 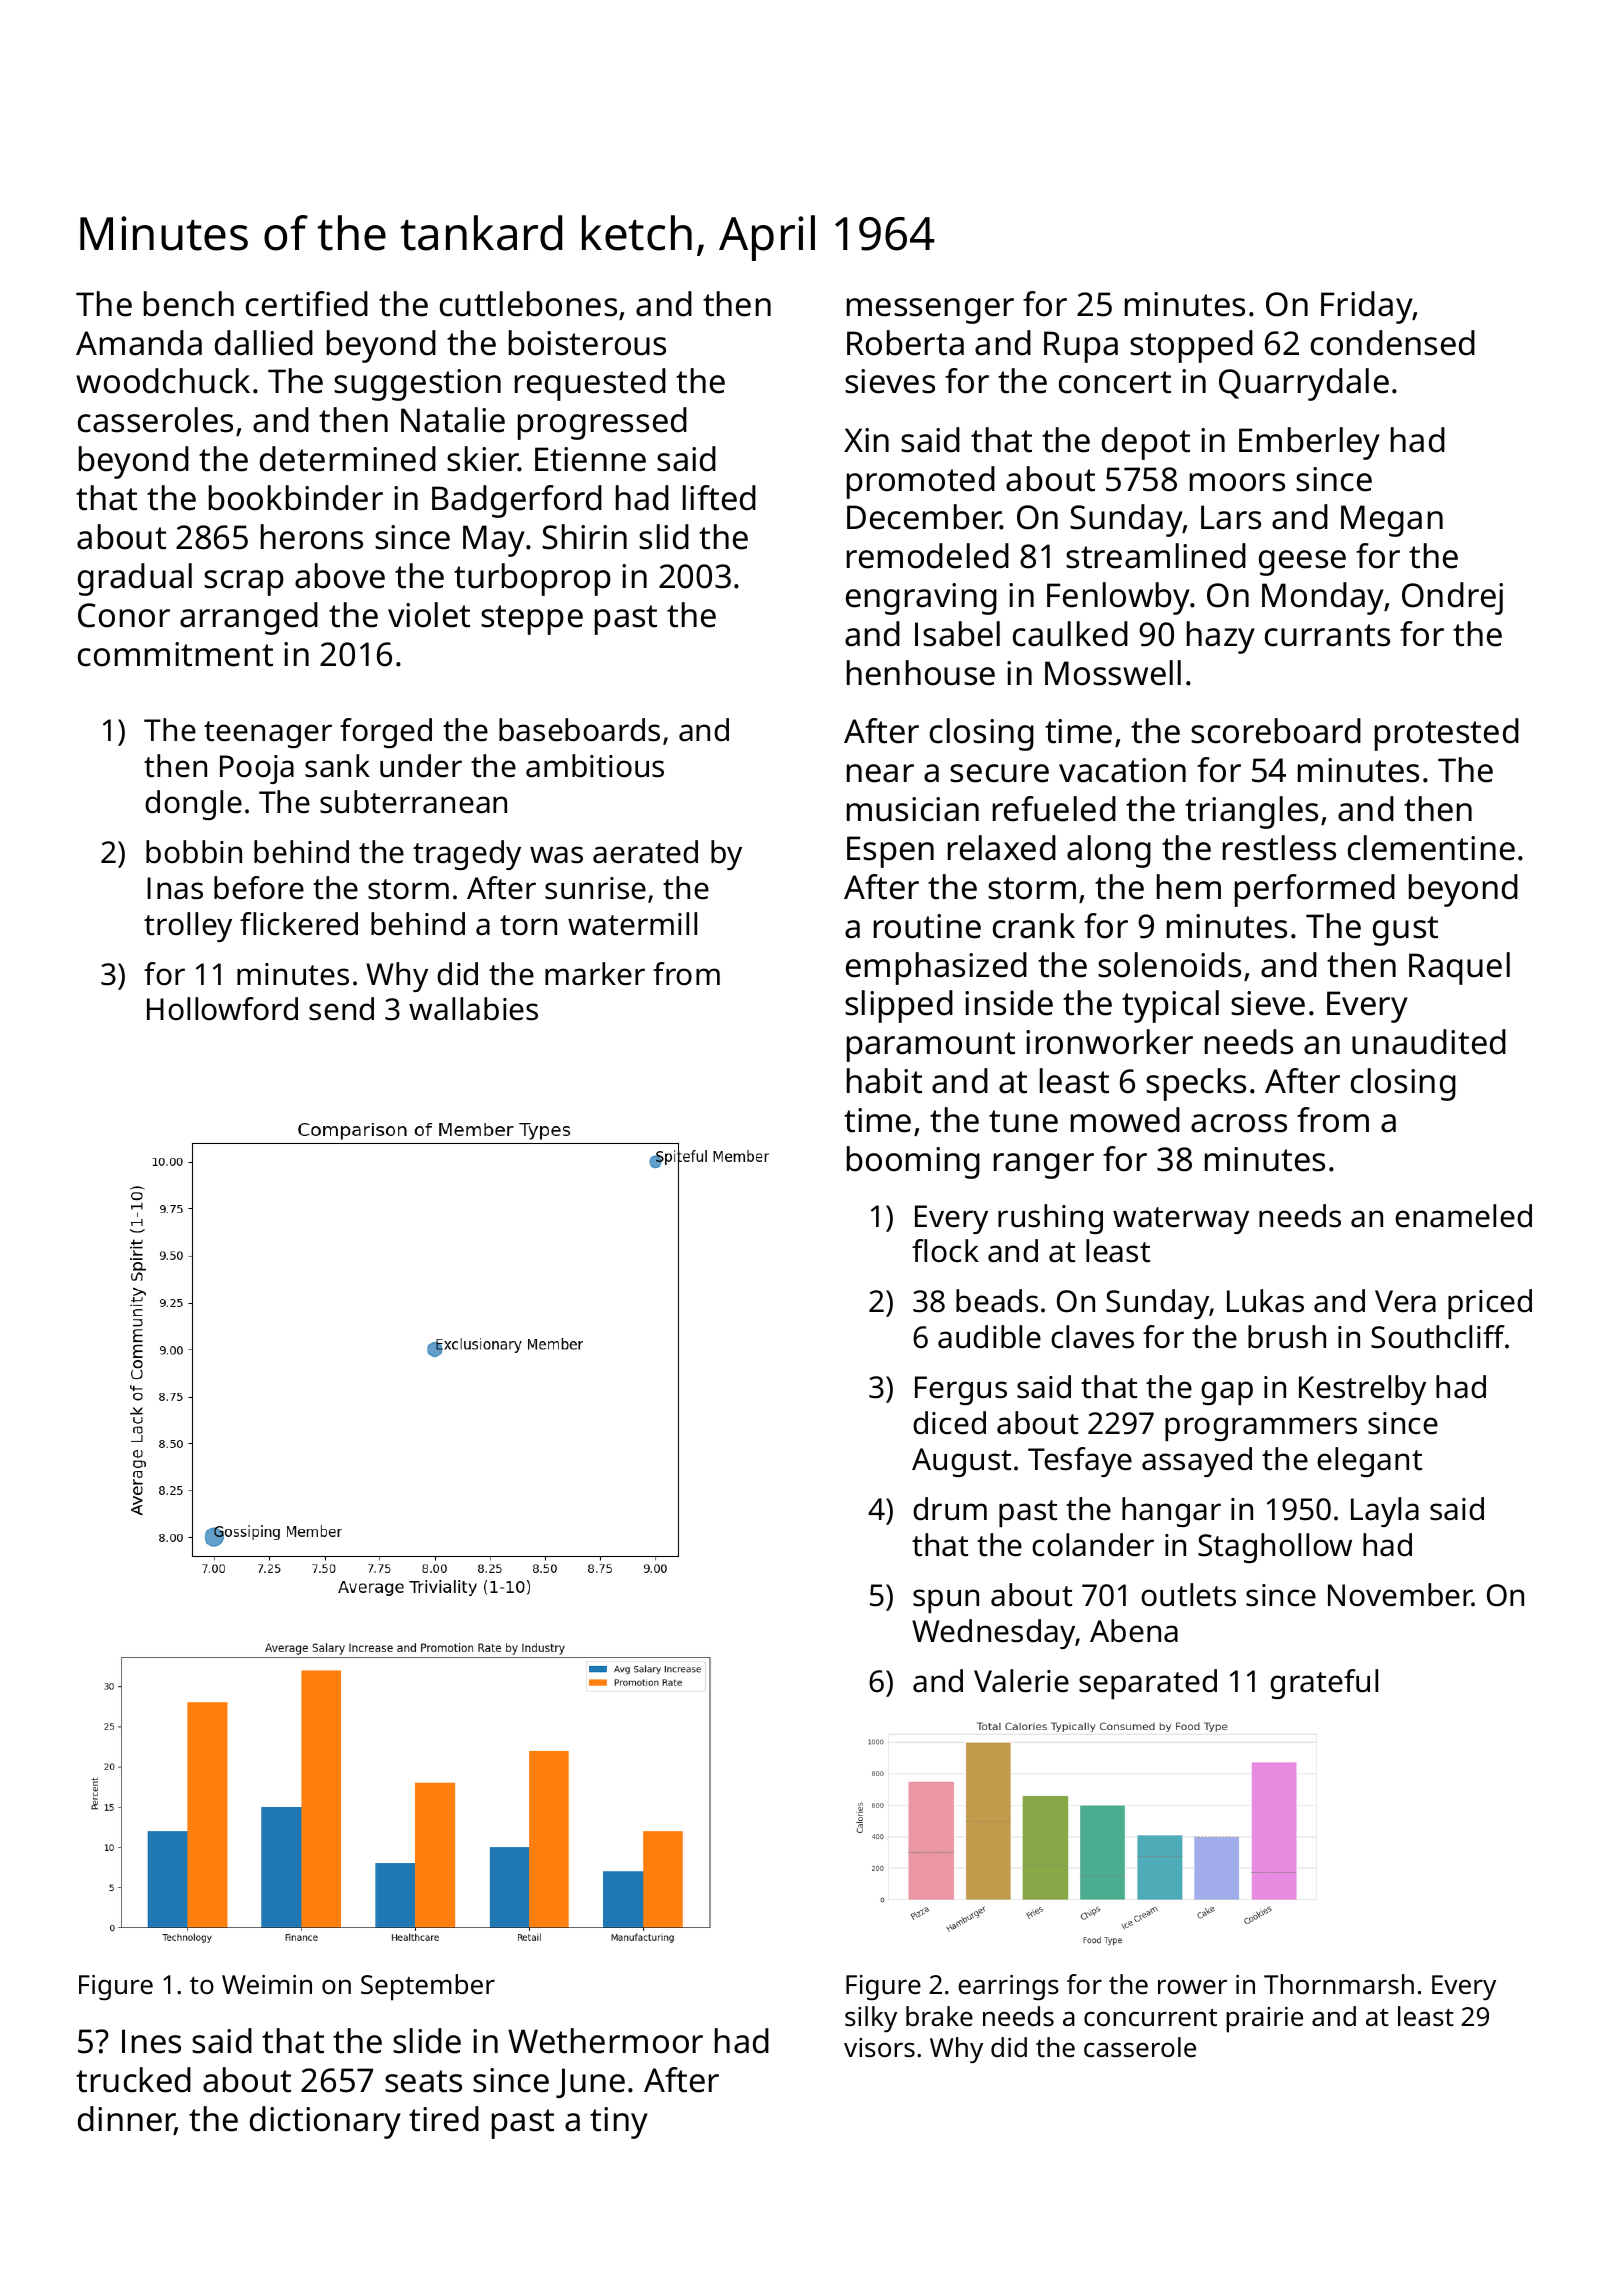 I want to click on Lukas, so click(x=1265, y=1301).
